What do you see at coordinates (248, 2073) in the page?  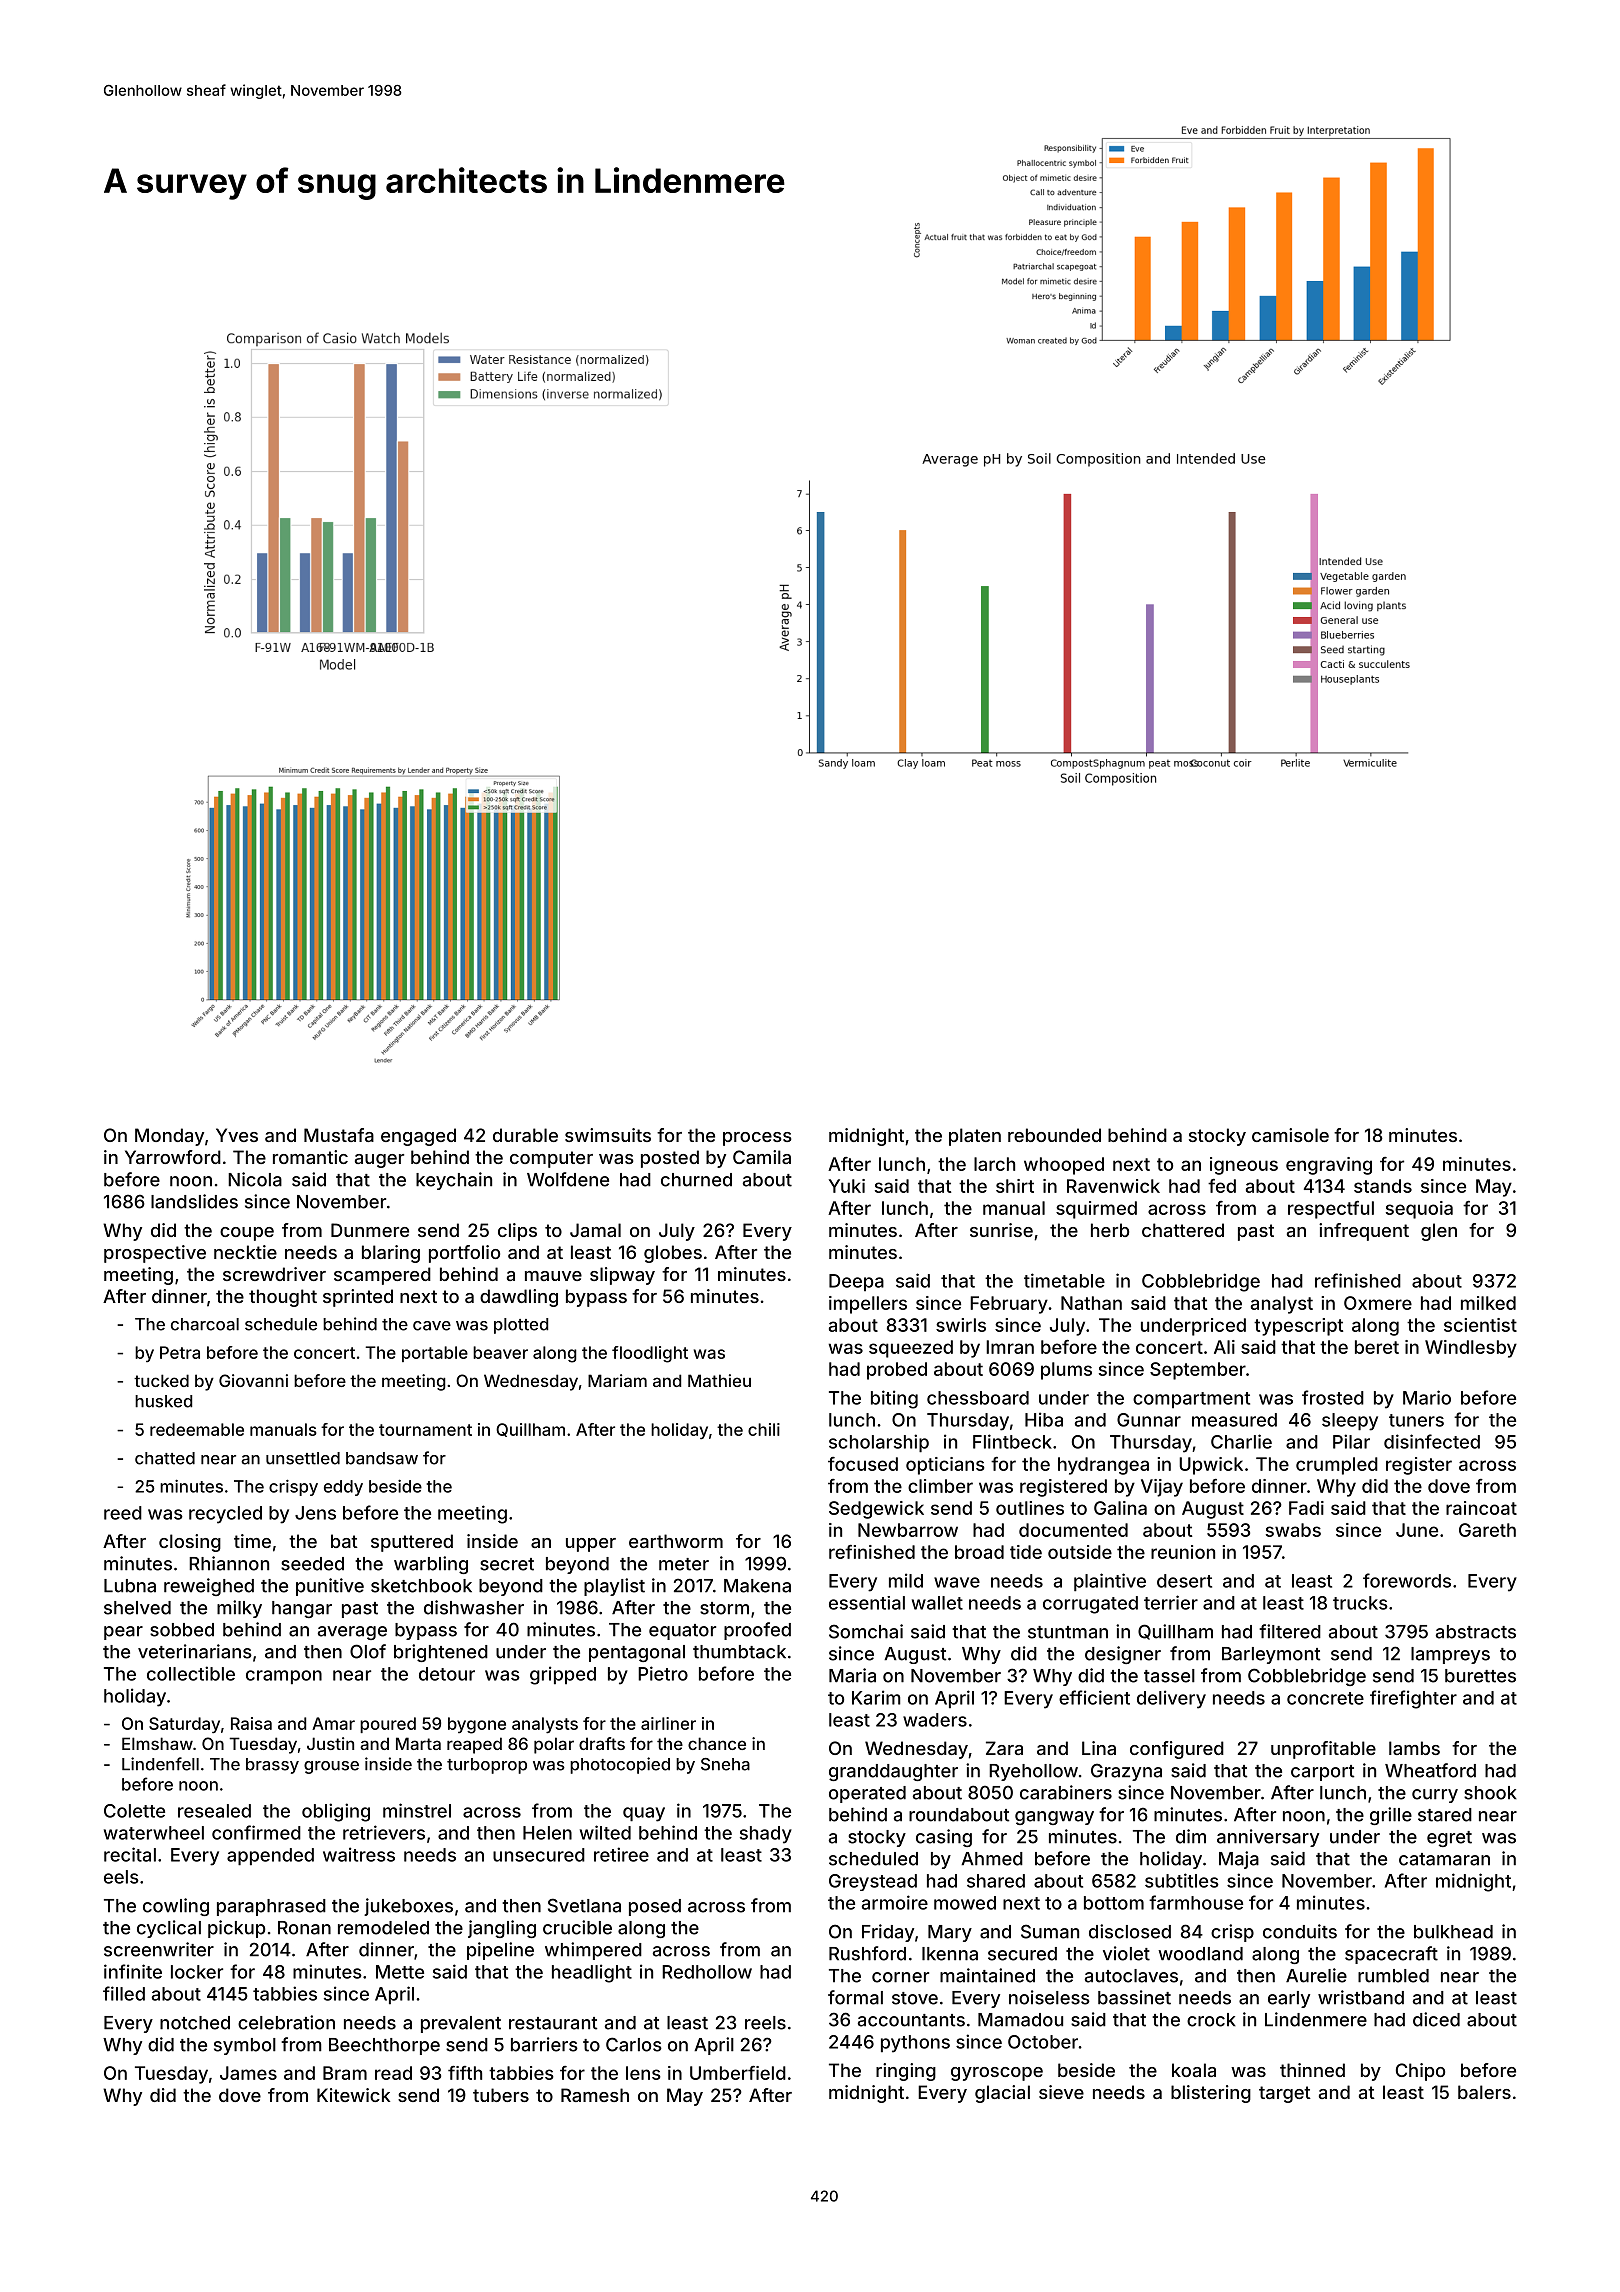 I see `James` at bounding box center [248, 2073].
